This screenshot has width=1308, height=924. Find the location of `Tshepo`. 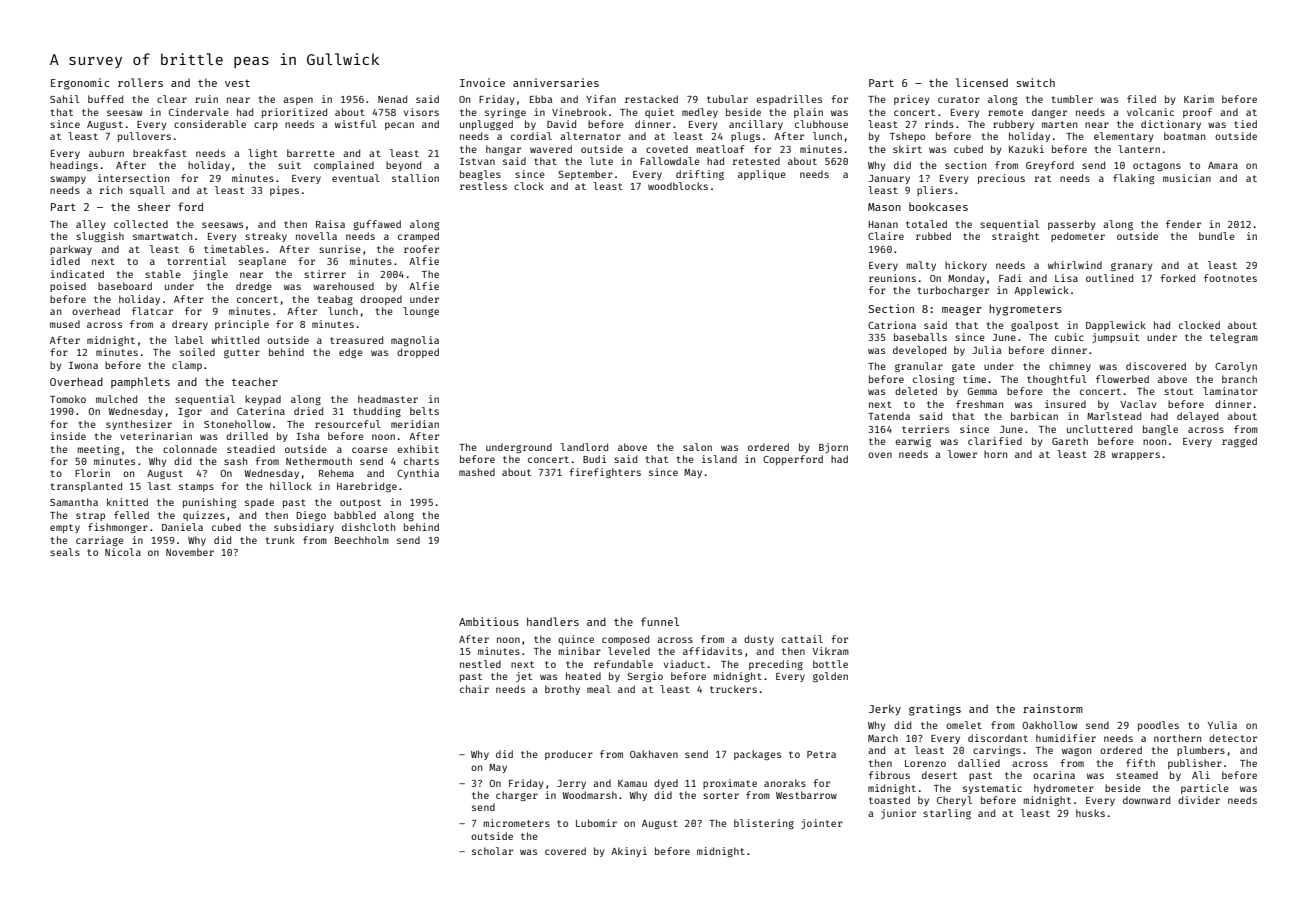

Tshepo is located at coordinates (907, 137).
